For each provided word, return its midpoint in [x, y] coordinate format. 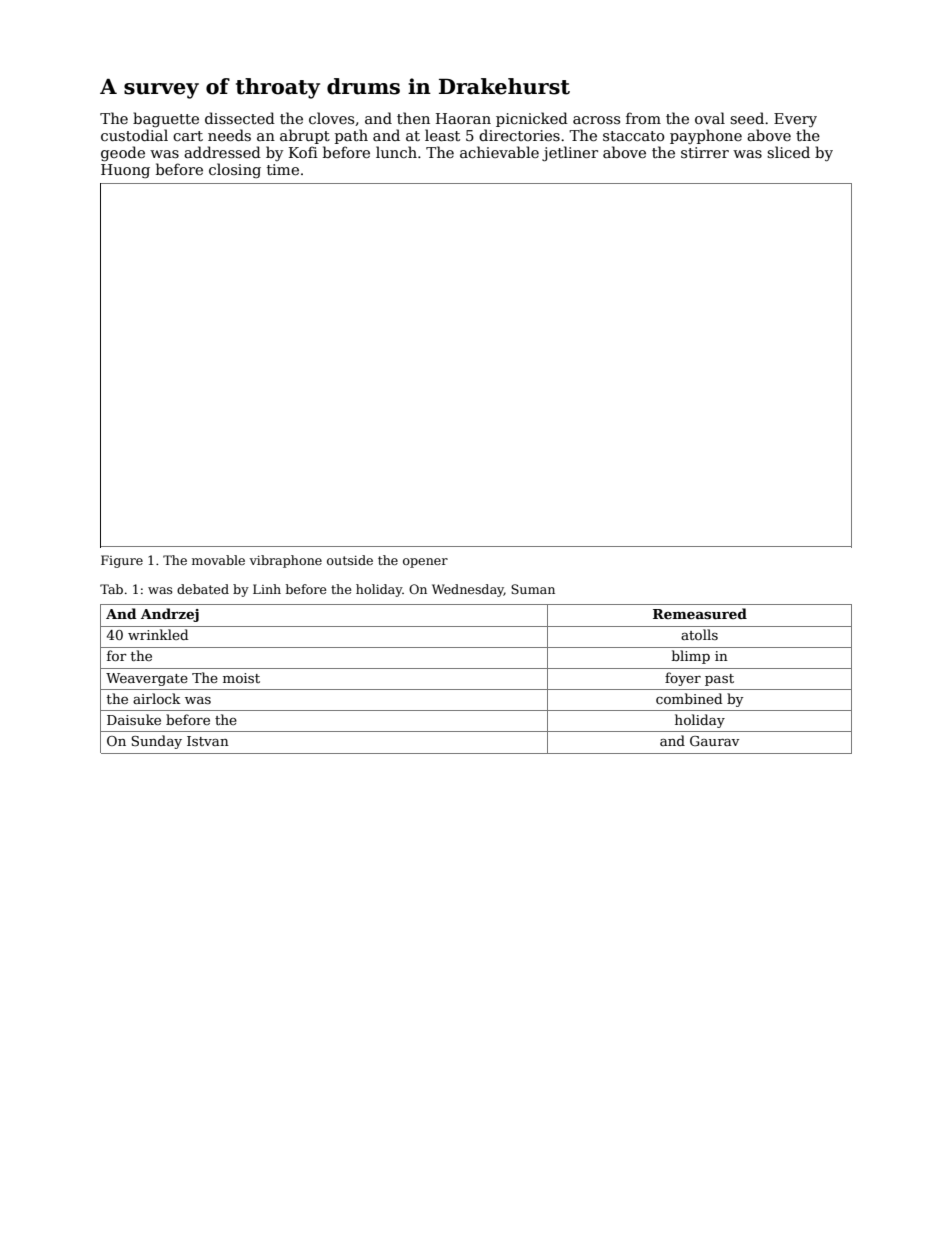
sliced [788, 152]
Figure [122, 561]
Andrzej [170, 615]
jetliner [570, 153]
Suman [533, 589]
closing [235, 170]
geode [123, 153]
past [719, 680]
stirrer [705, 152]
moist [241, 678]
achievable [499, 152]
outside [350, 560]
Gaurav [714, 741]
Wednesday [468, 590]
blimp [691, 657]
